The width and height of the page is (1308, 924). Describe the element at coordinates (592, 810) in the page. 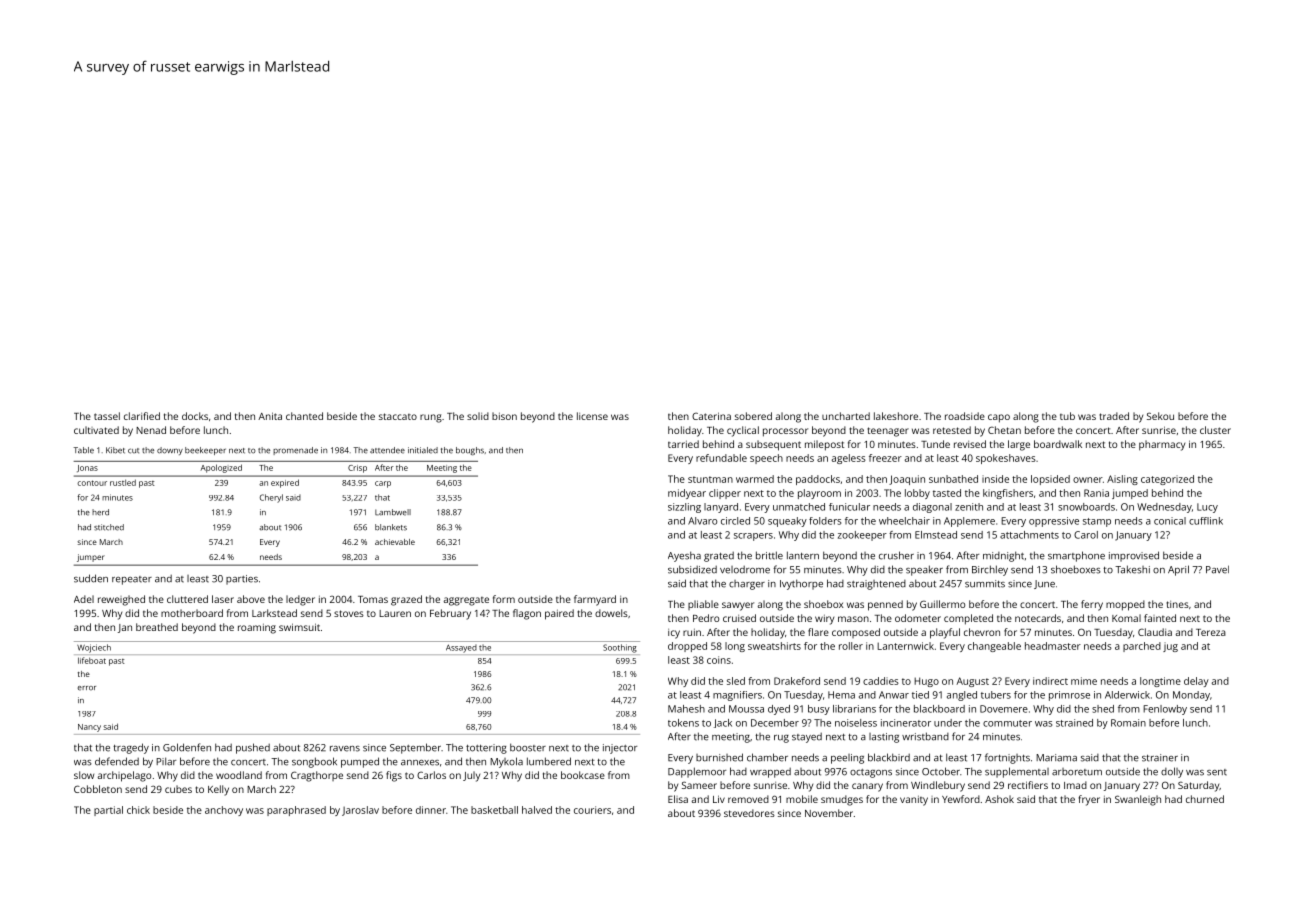

I see `couriers` at that location.
